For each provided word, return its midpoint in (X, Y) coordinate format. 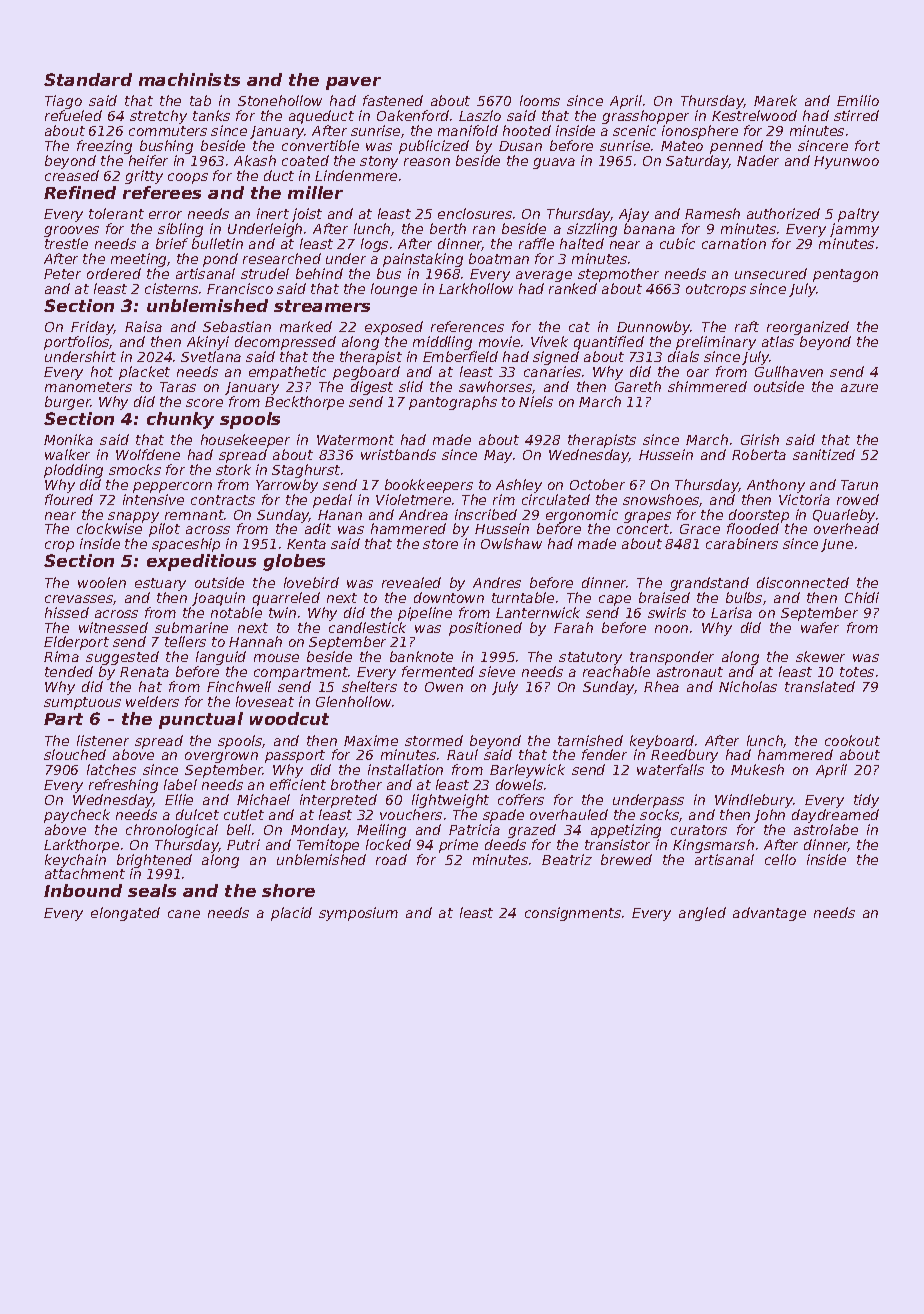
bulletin (217, 243)
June (837, 545)
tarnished (590, 740)
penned (736, 147)
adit (318, 529)
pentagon (845, 275)
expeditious (201, 562)
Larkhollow (476, 288)
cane (184, 914)
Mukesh (757, 769)
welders (152, 701)
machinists (189, 79)
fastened (393, 100)
